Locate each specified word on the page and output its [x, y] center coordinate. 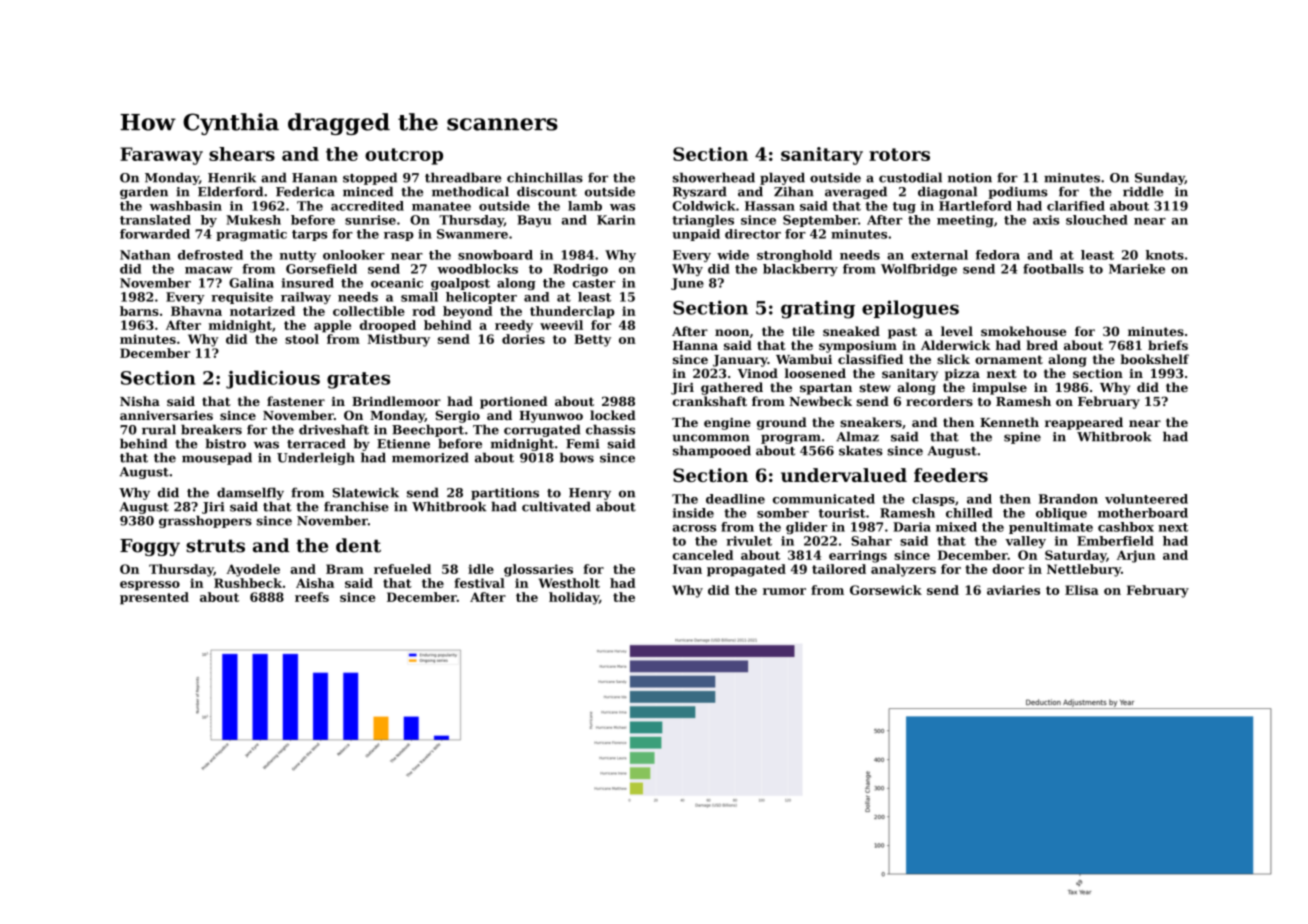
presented [154, 598]
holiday [574, 598]
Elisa [1082, 590]
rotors [899, 154]
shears [242, 154]
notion [970, 178]
